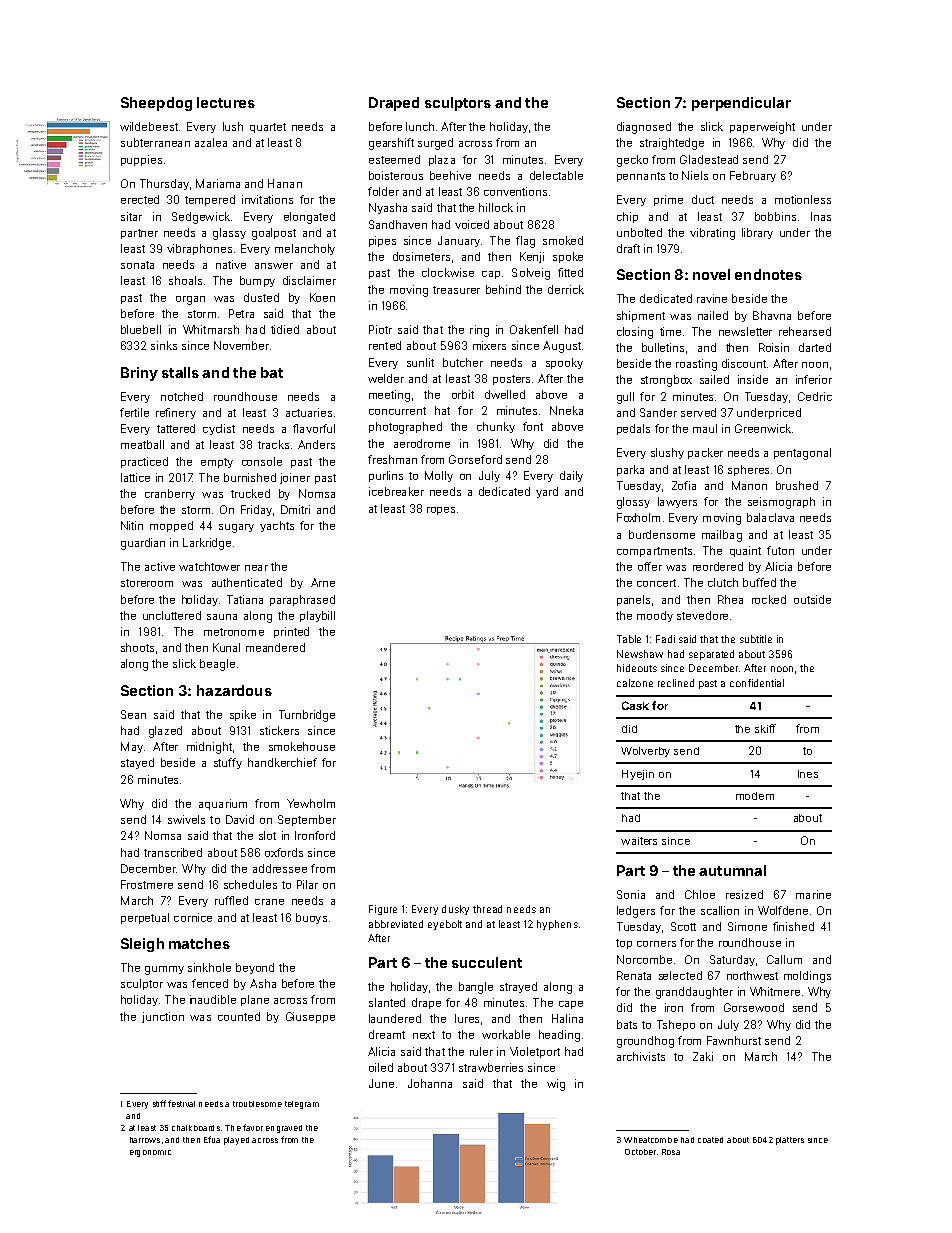 Image resolution: width=952 pixels, height=1233 pixels. What do you see at coordinates (430, 1083) in the page?
I see `Johanna` at bounding box center [430, 1083].
